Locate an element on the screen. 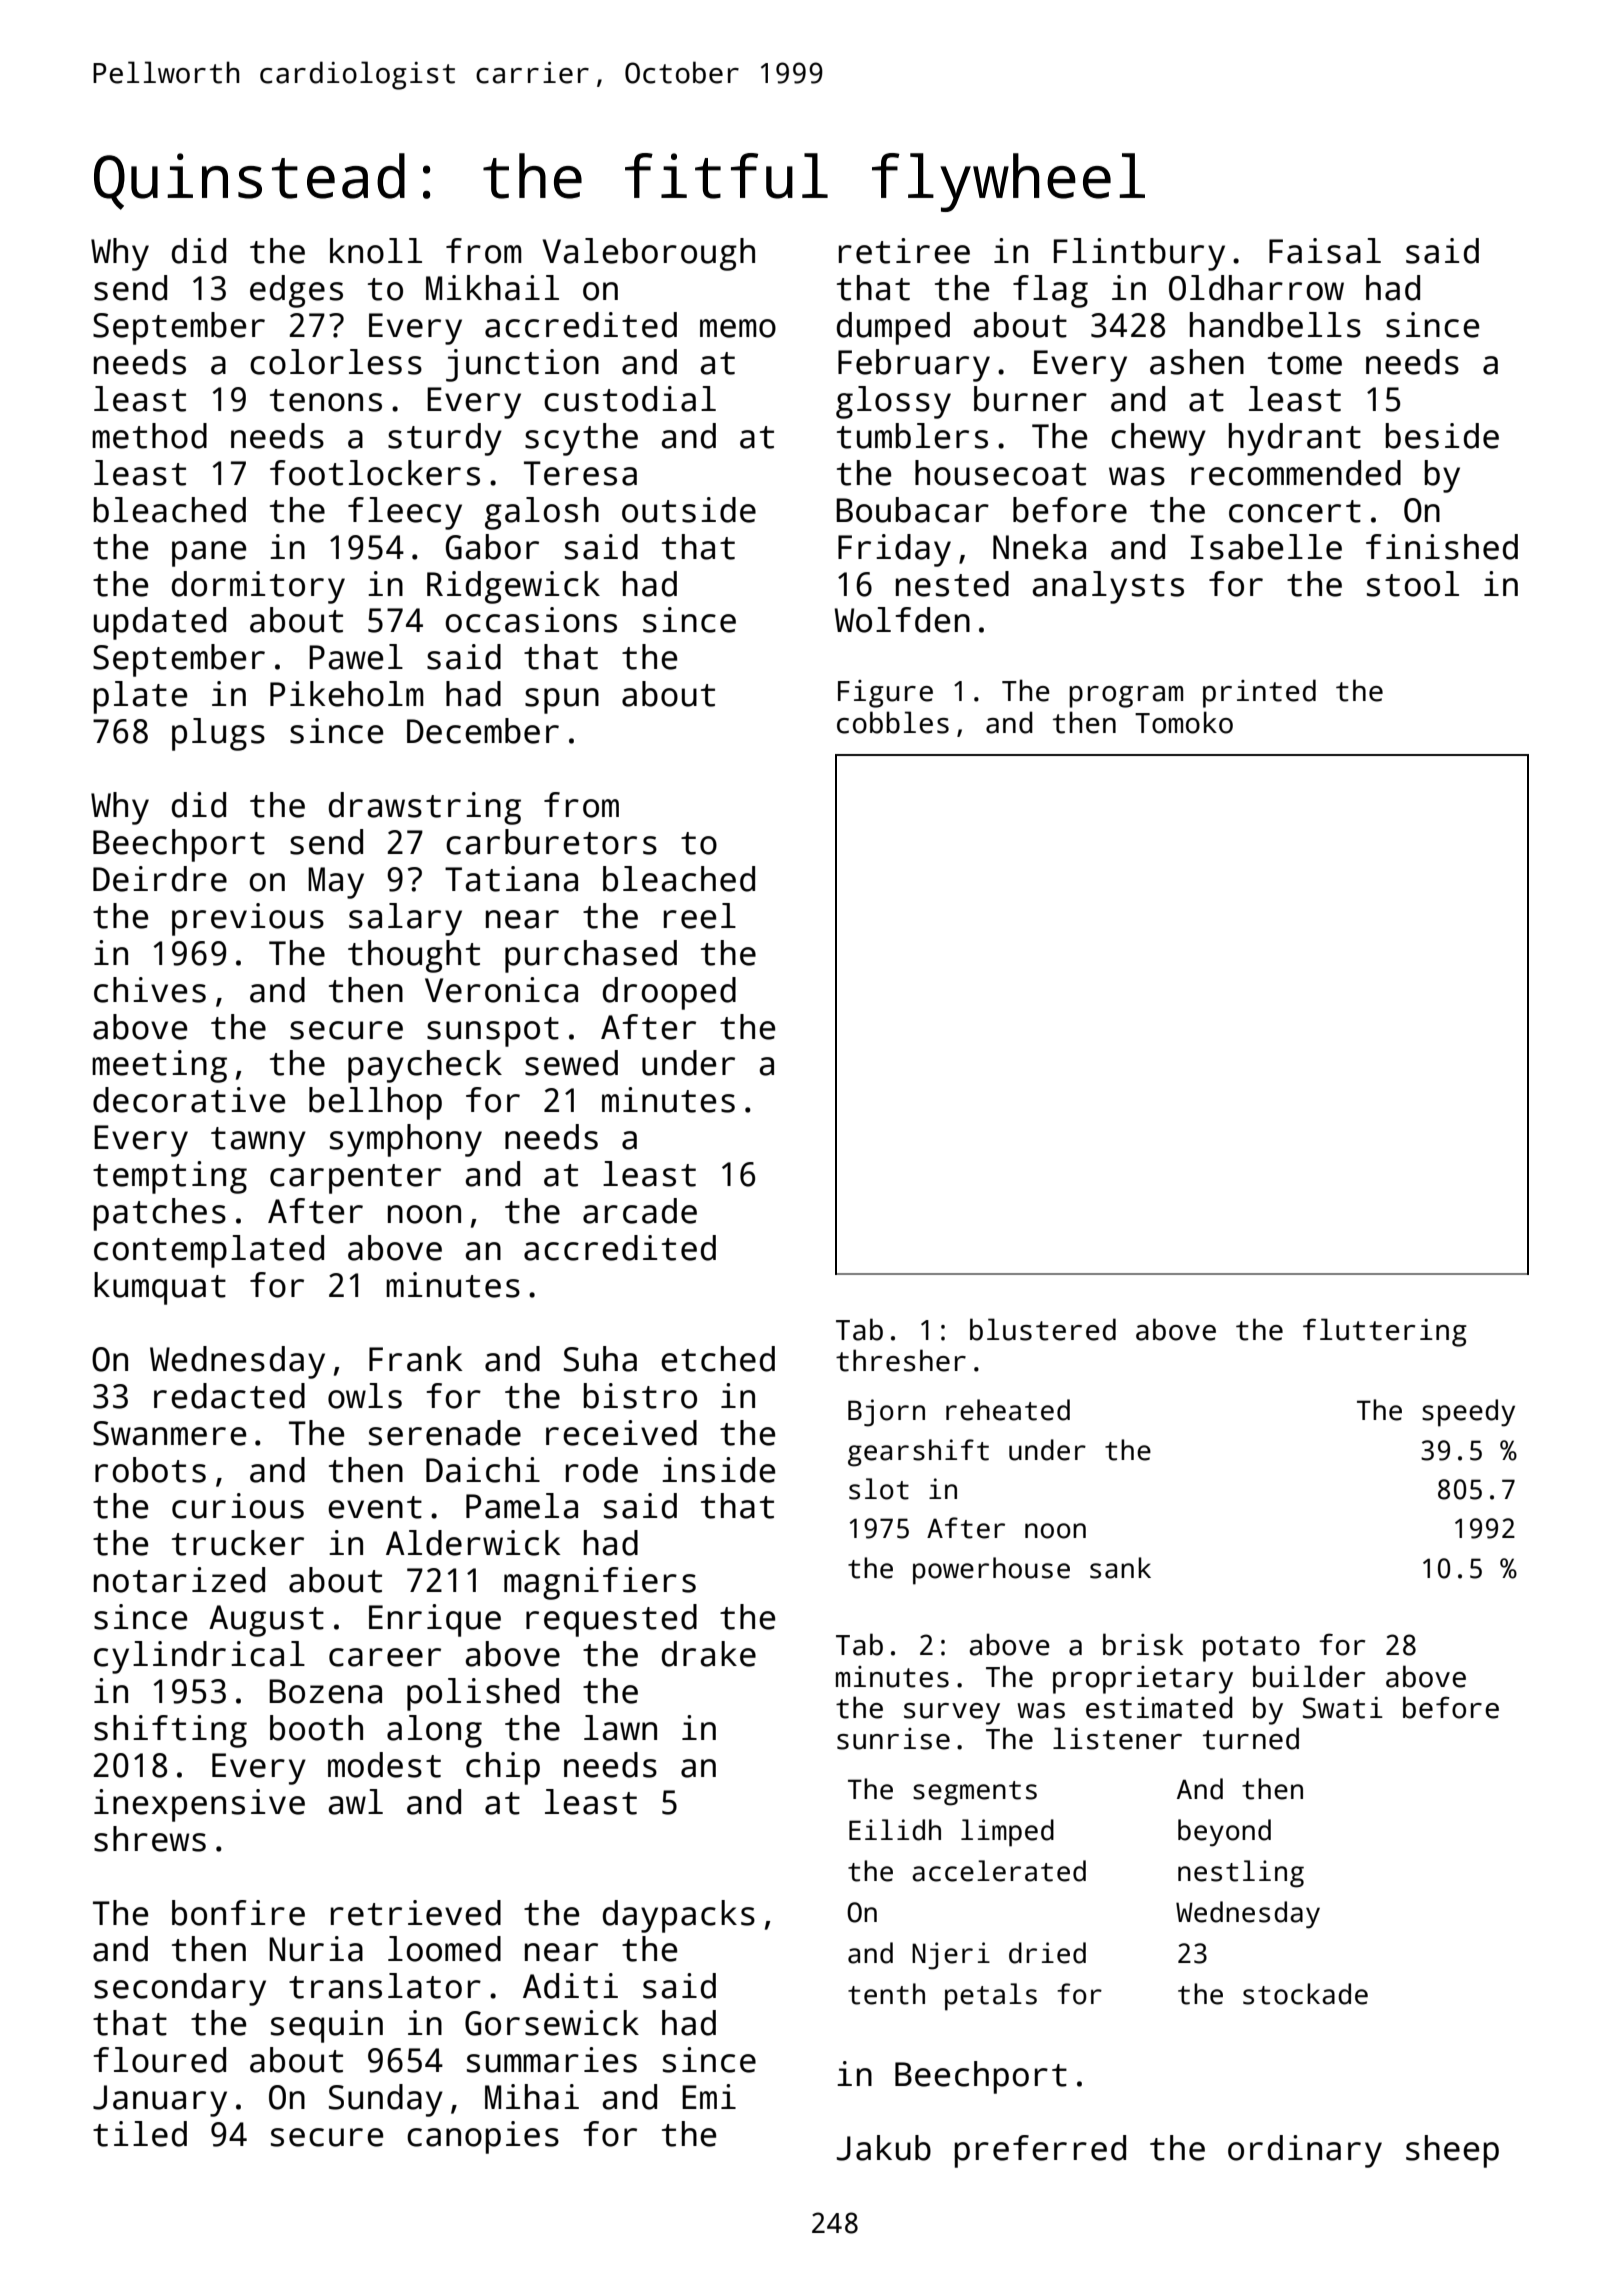 Image resolution: width=1620 pixels, height=2292 pixels. fluttering is located at coordinates (1385, 1332).
